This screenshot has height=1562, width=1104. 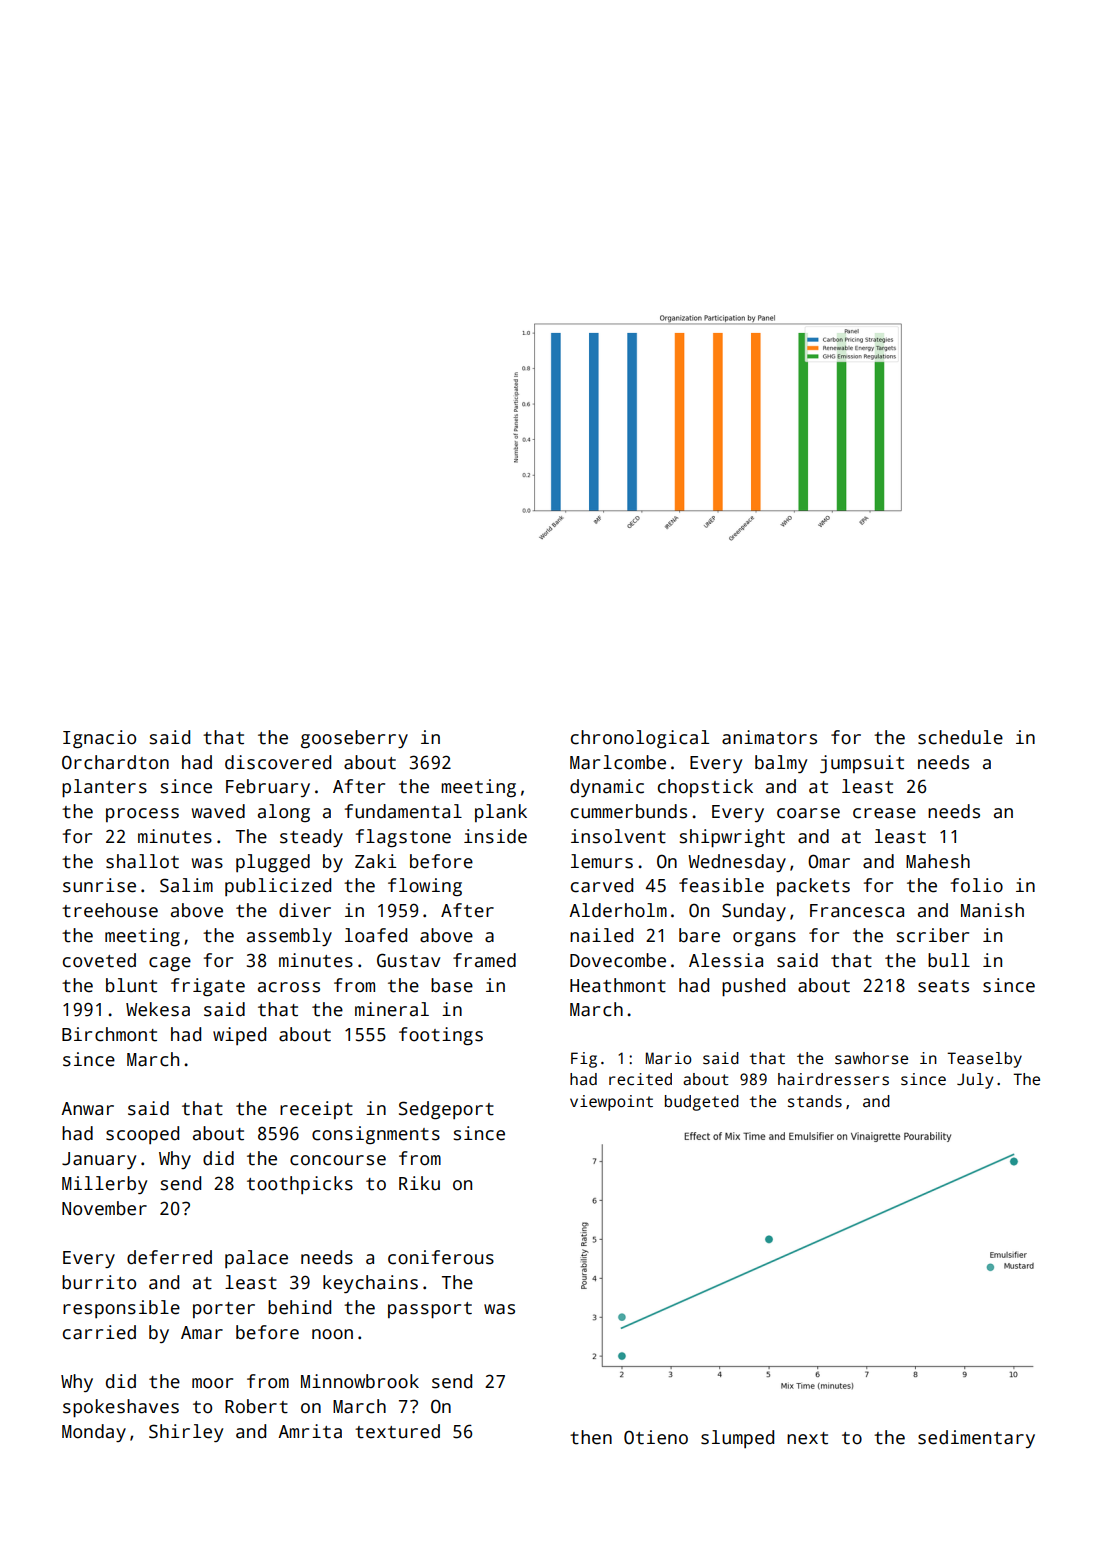 I want to click on schedule, so click(x=960, y=737).
